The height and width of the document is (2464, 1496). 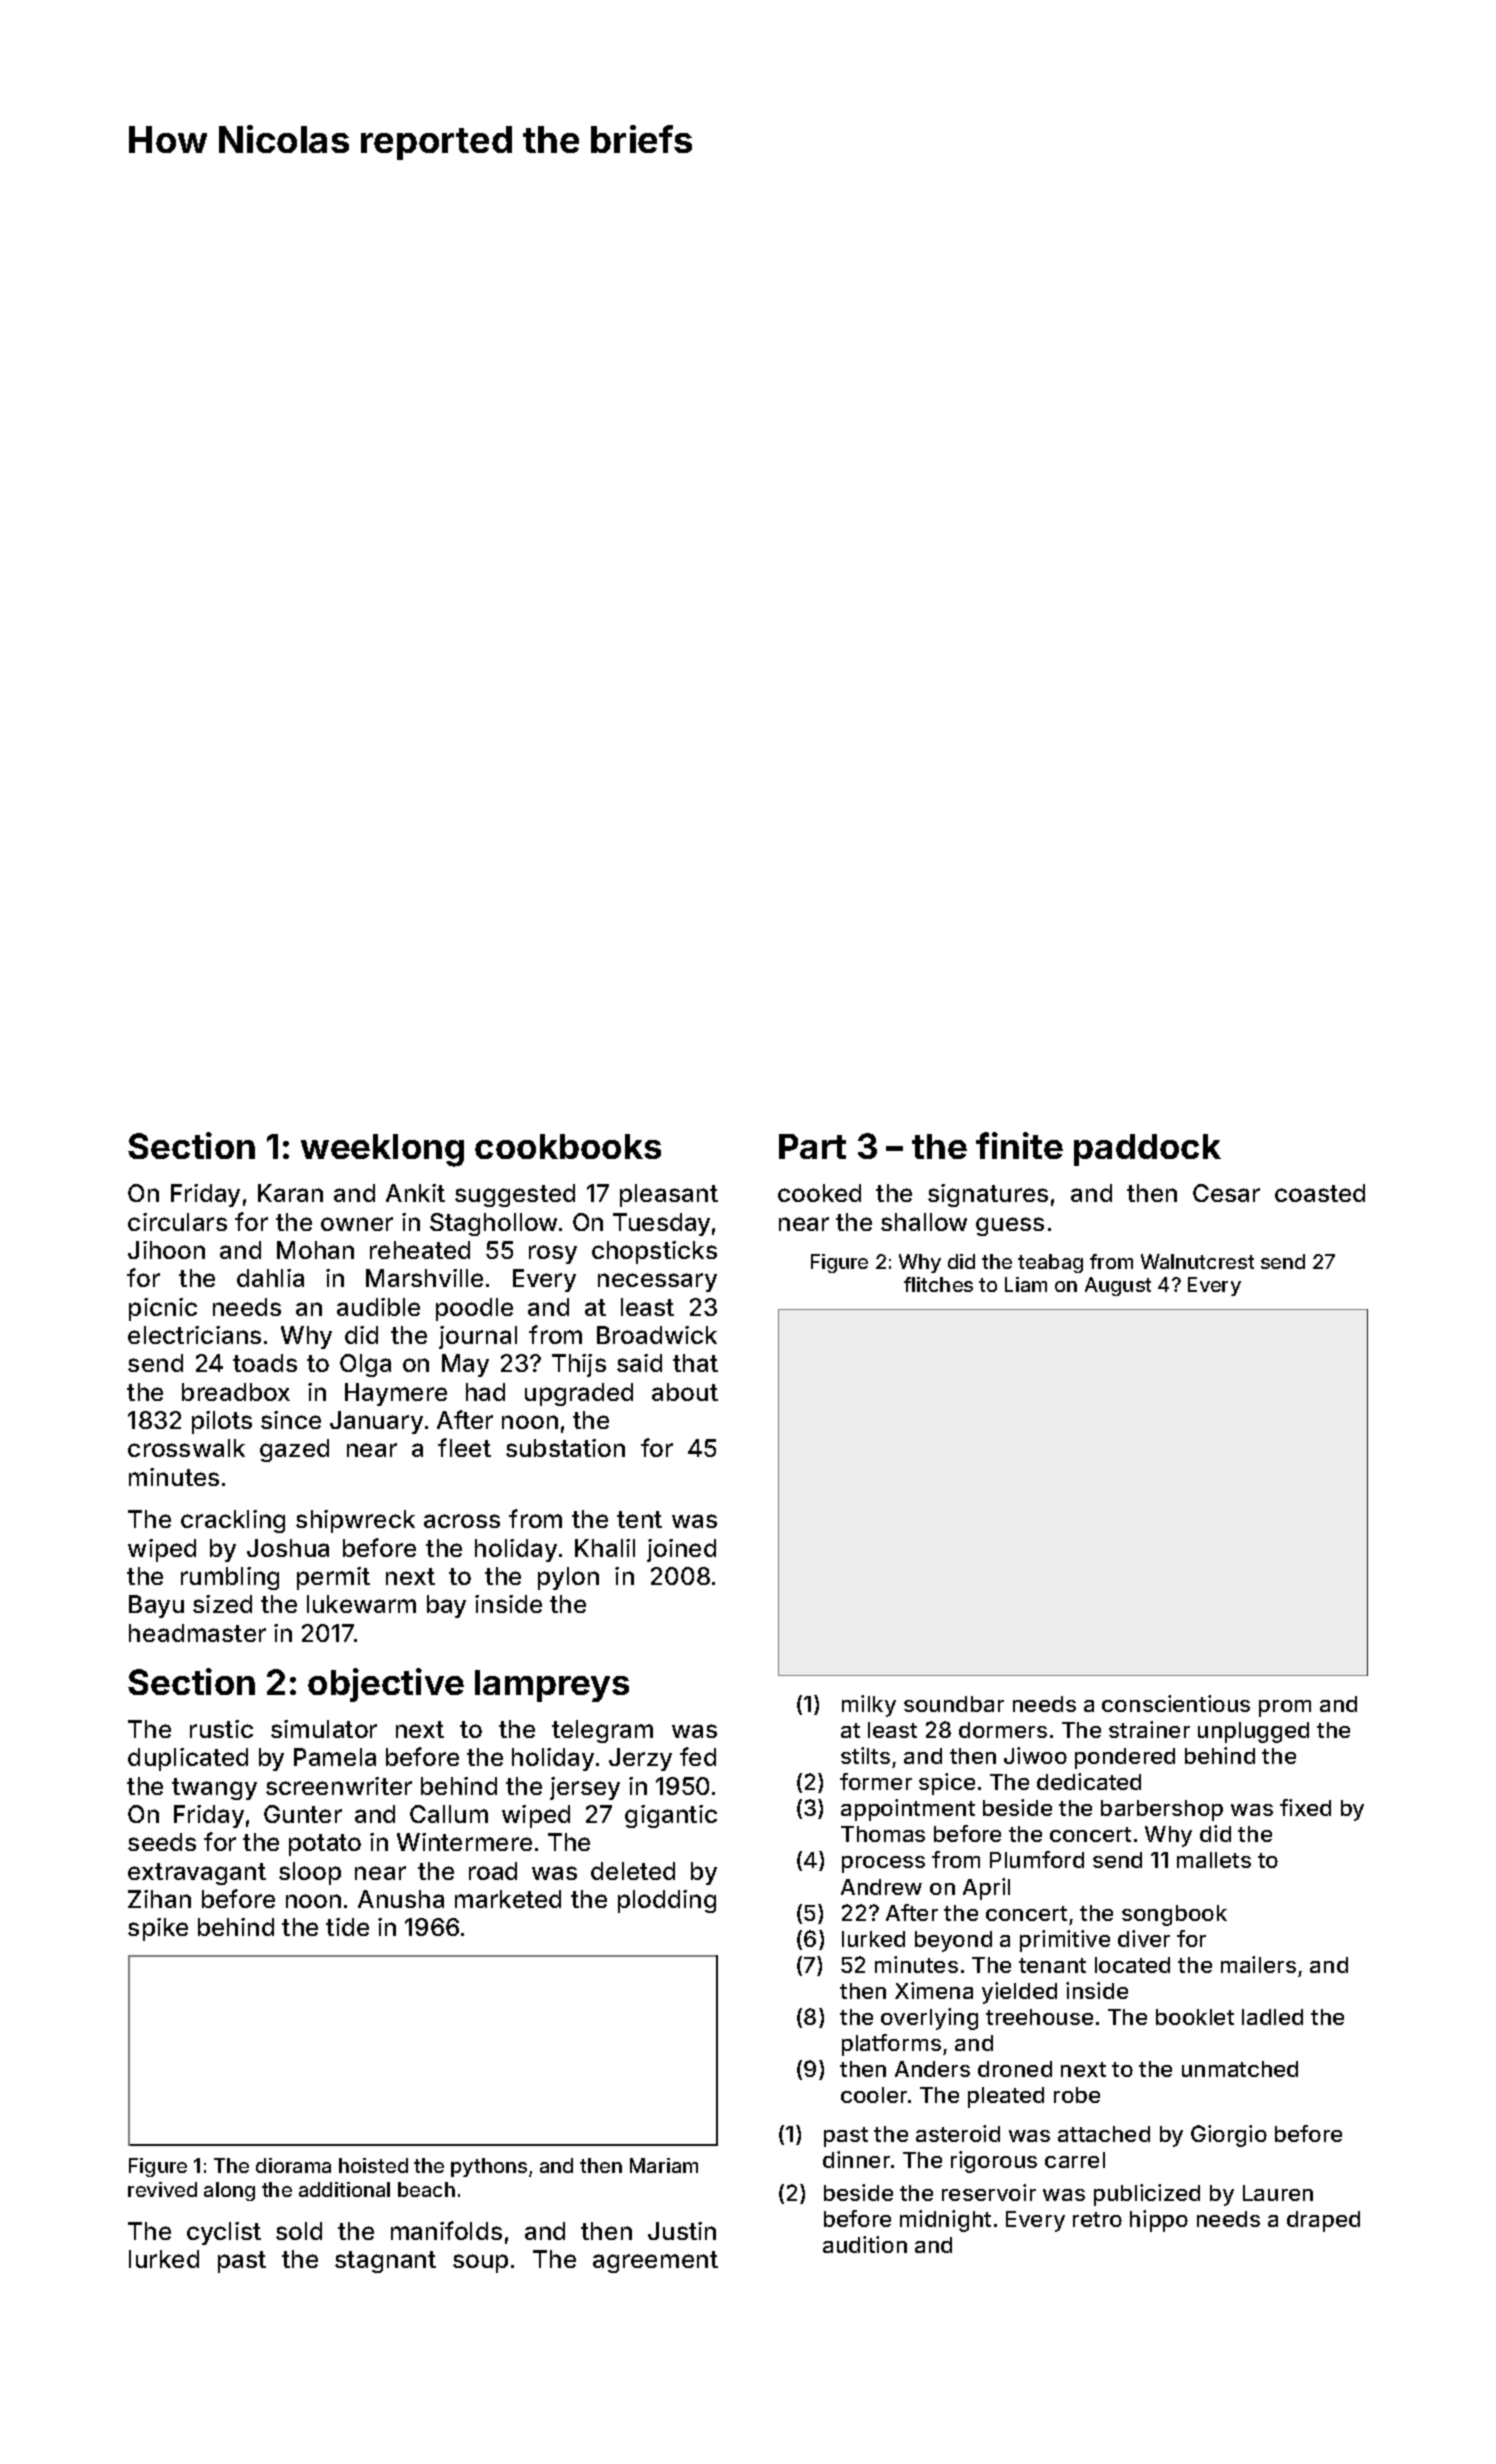 I want to click on diorama, so click(x=293, y=2165).
